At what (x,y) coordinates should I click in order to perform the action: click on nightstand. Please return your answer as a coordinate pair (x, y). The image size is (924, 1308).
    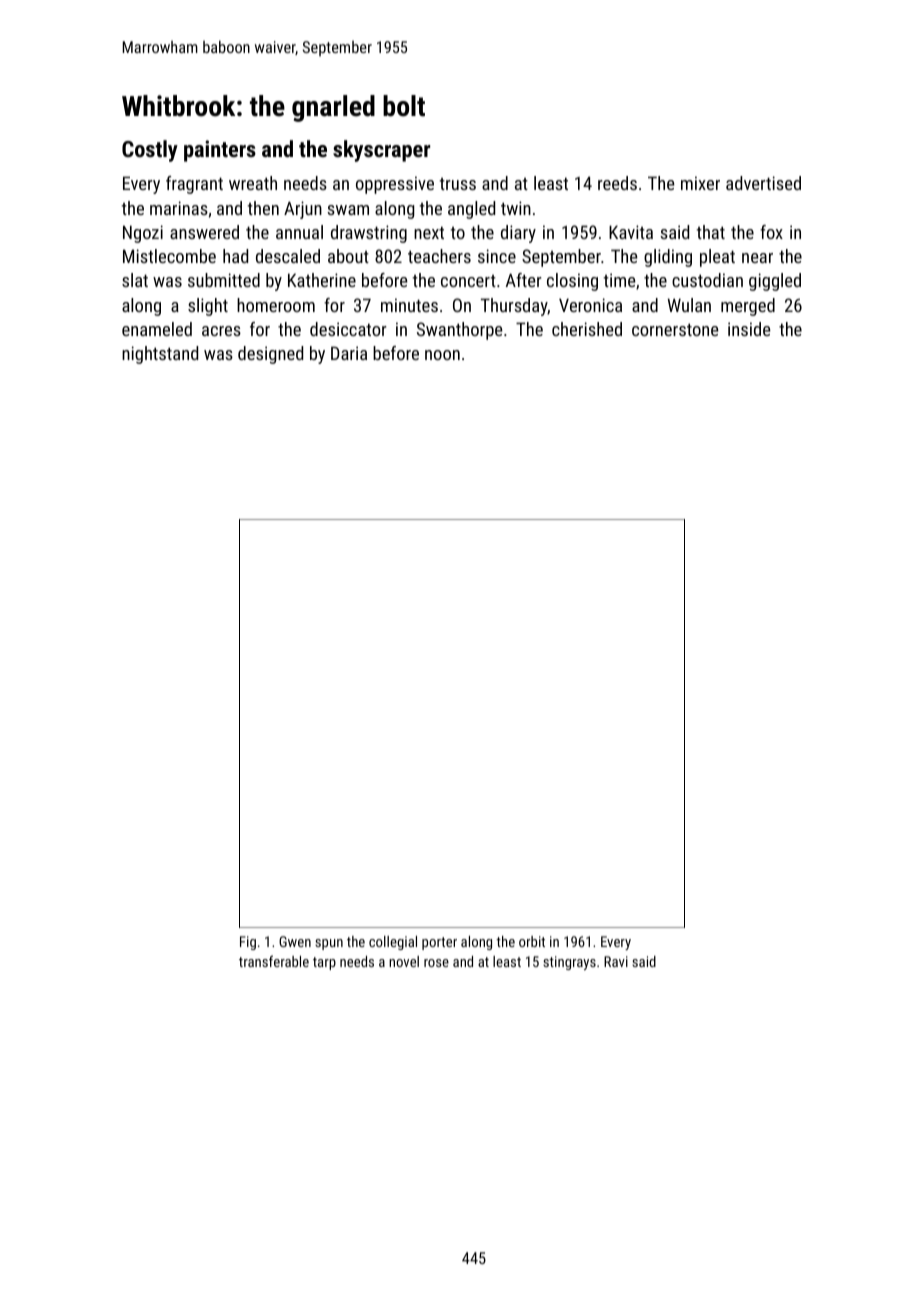
    Looking at the image, I should click on (160, 355).
